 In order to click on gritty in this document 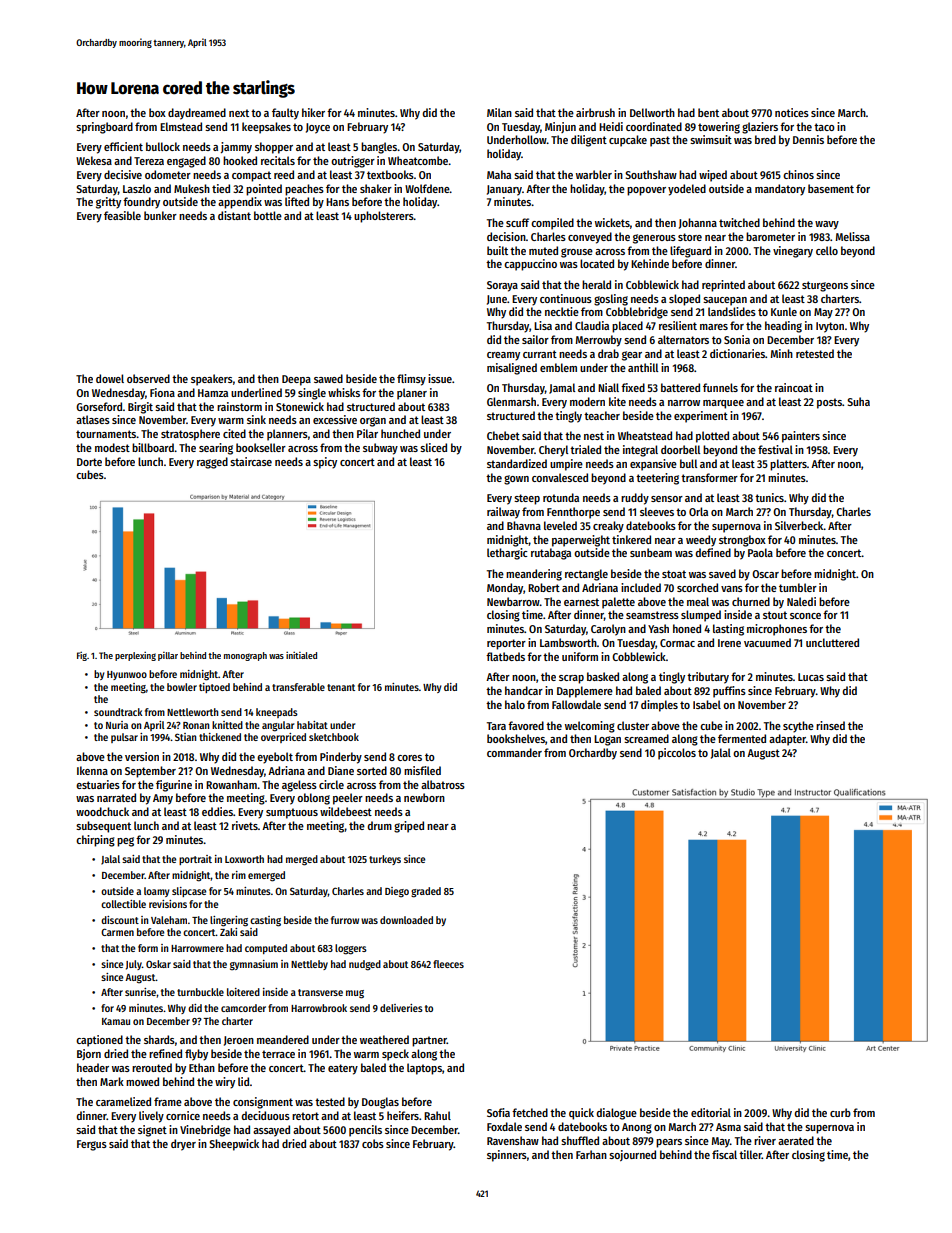, I will do `click(108, 203)`.
